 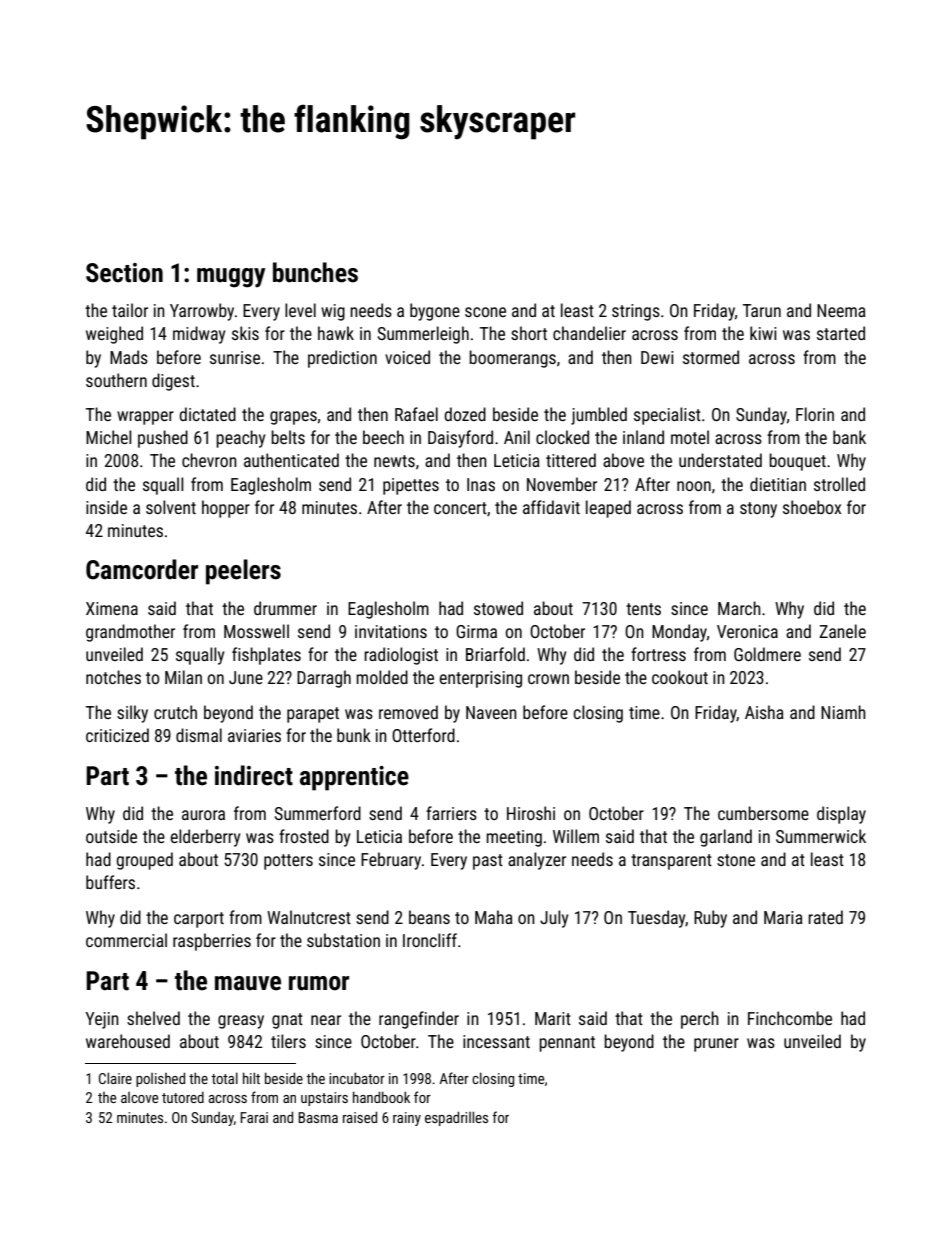 I want to click on Neema, so click(x=841, y=310).
